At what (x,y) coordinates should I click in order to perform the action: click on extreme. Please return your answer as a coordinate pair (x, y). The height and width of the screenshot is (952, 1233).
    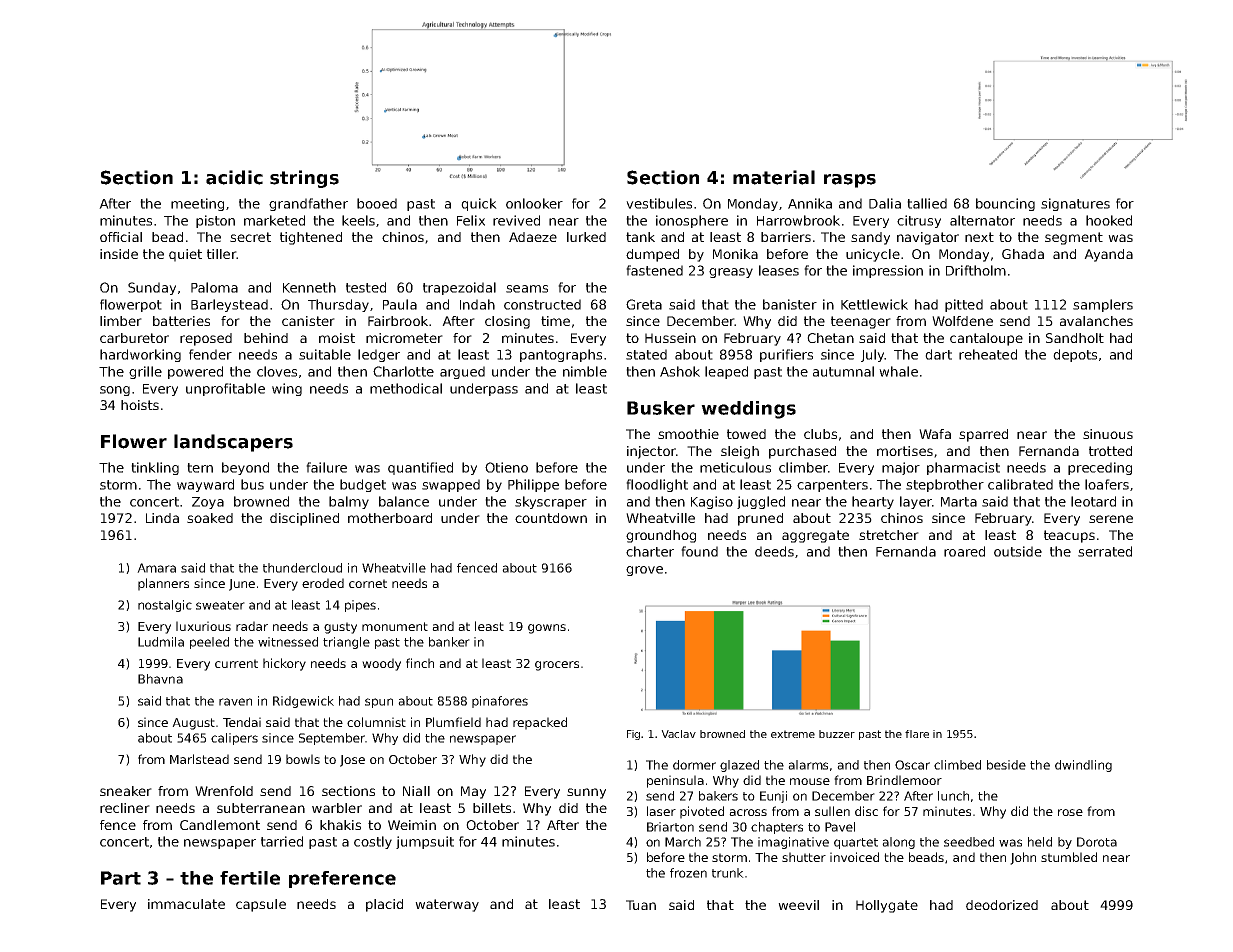
    Looking at the image, I should click on (793, 734).
